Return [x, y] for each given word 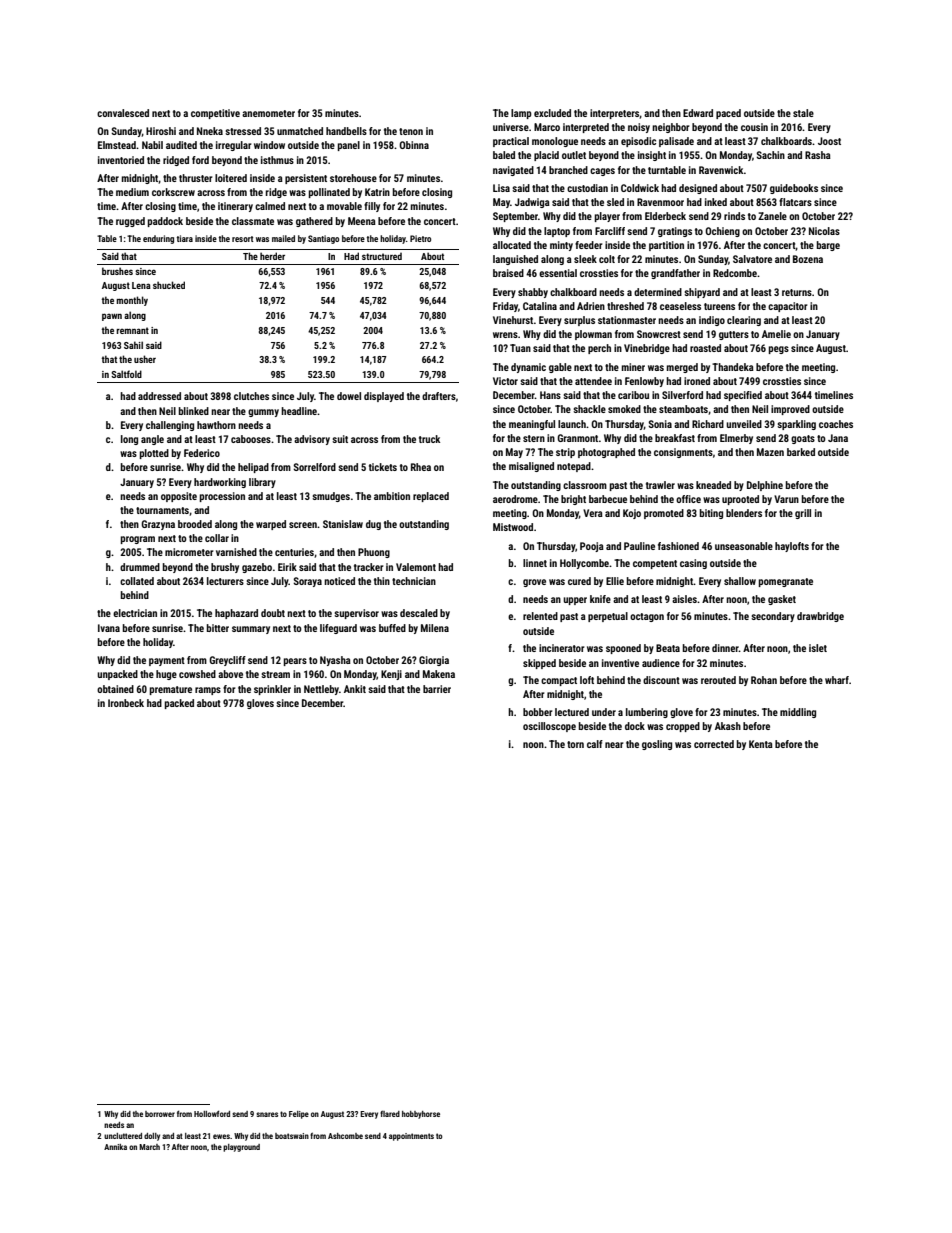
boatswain [292, 1136]
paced [728, 114]
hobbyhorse [421, 1115]
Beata [668, 648]
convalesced [123, 113]
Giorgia [434, 661]
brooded [195, 524]
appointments [411, 1137]
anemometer [268, 113]
